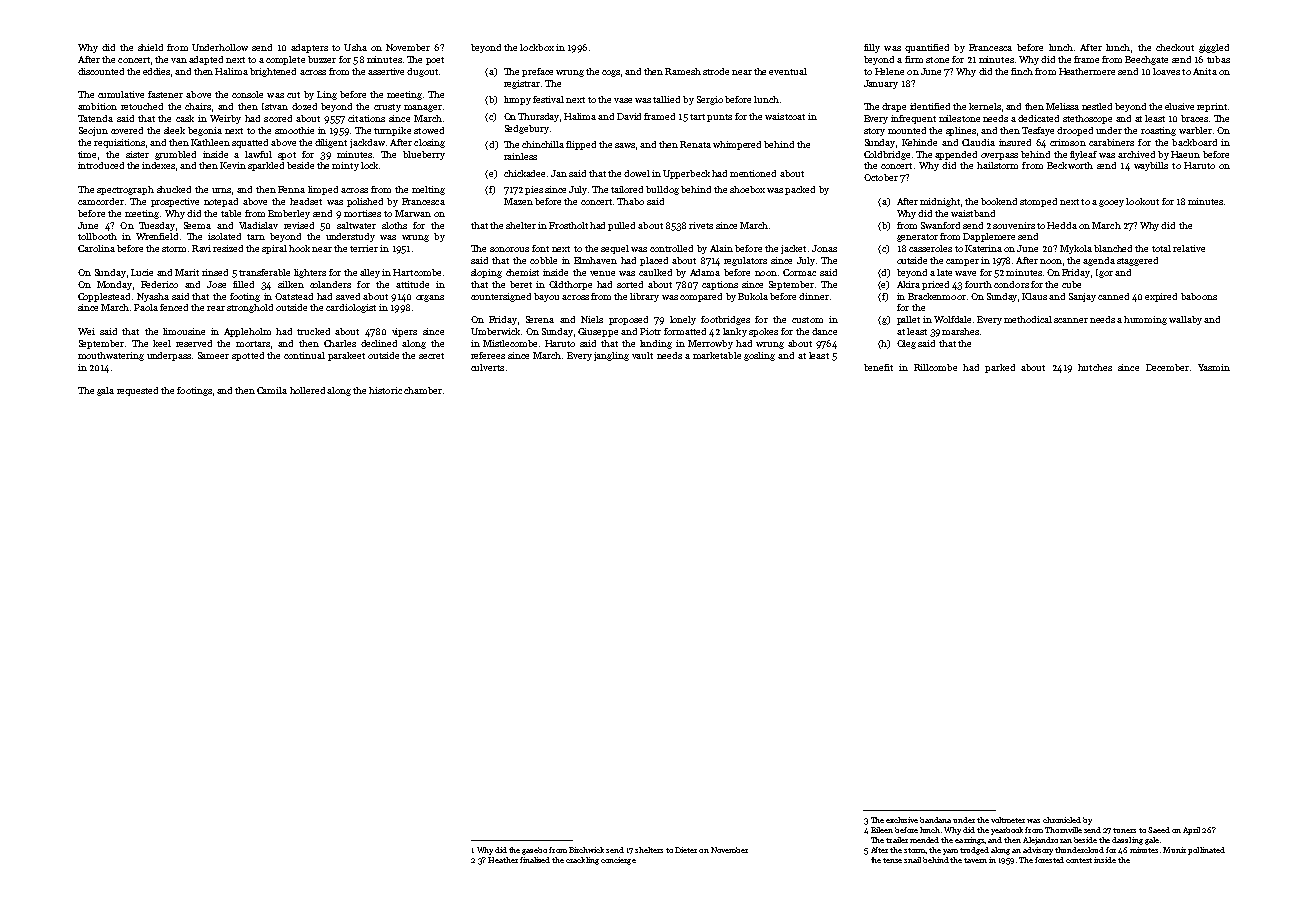 This screenshot has height=924, width=1308. What do you see at coordinates (999, 201) in the screenshot?
I see `bookend` at bounding box center [999, 201].
